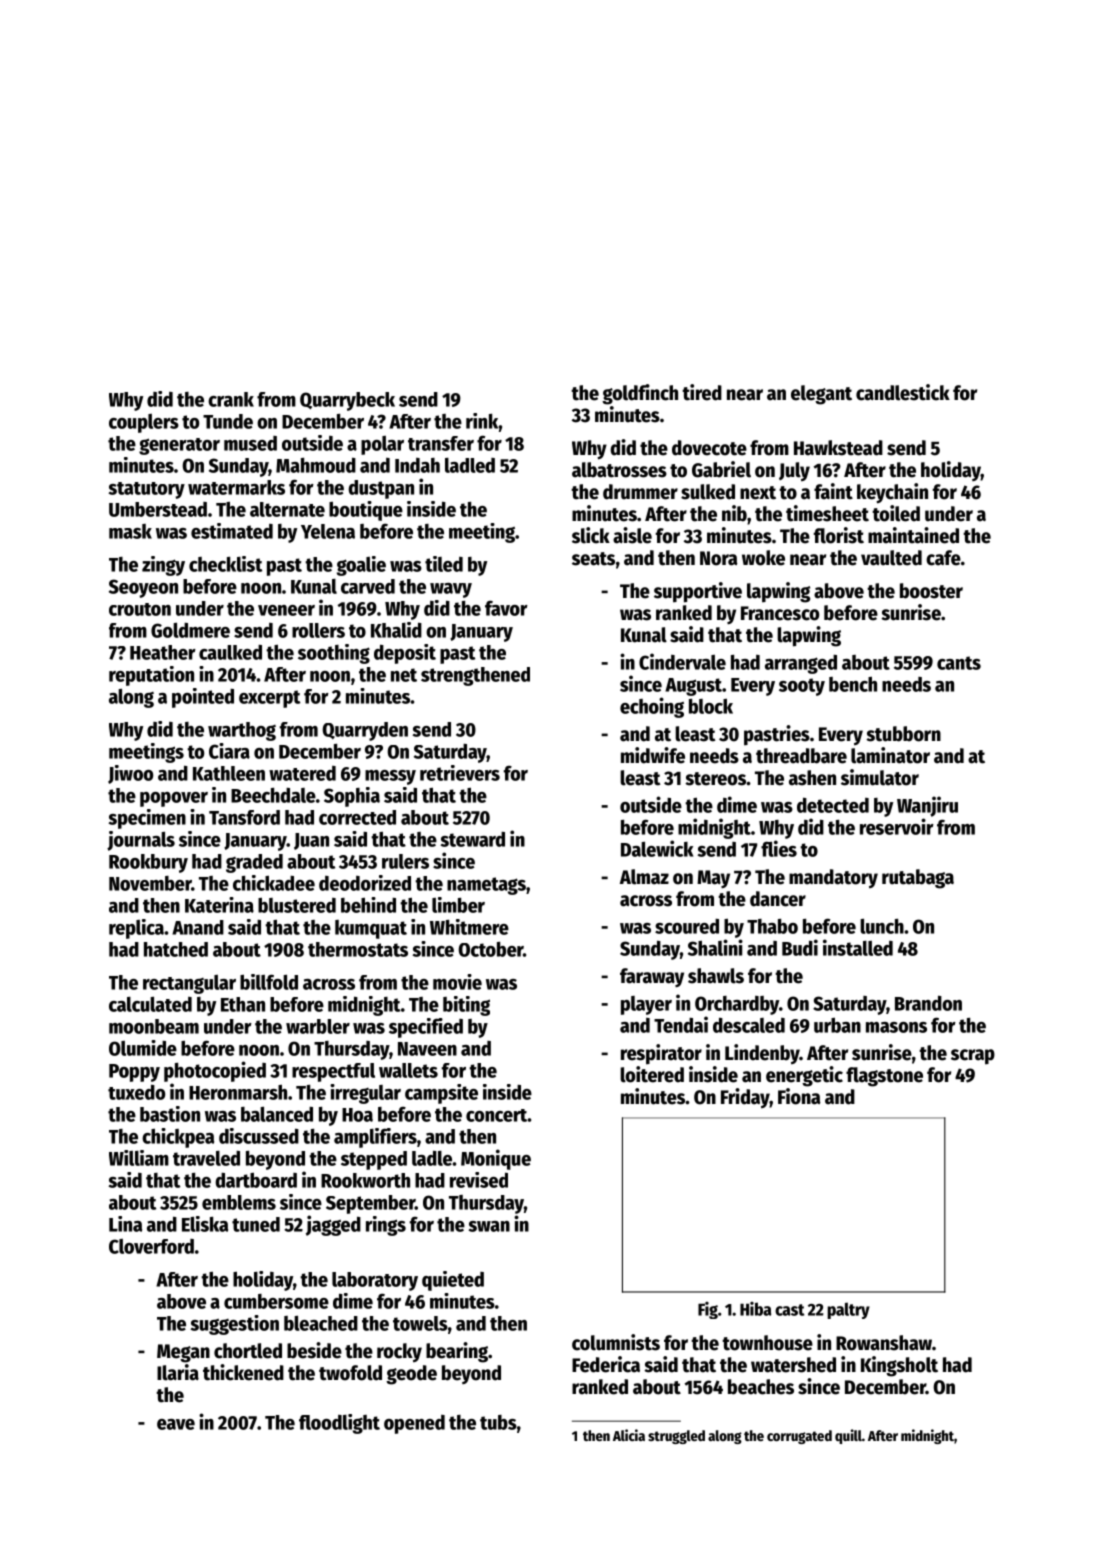 The width and height of the screenshot is (1104, 1561). Describe the element at coordinates (178, 1372) in the screenshot. I see `Ilaria` at that location.
